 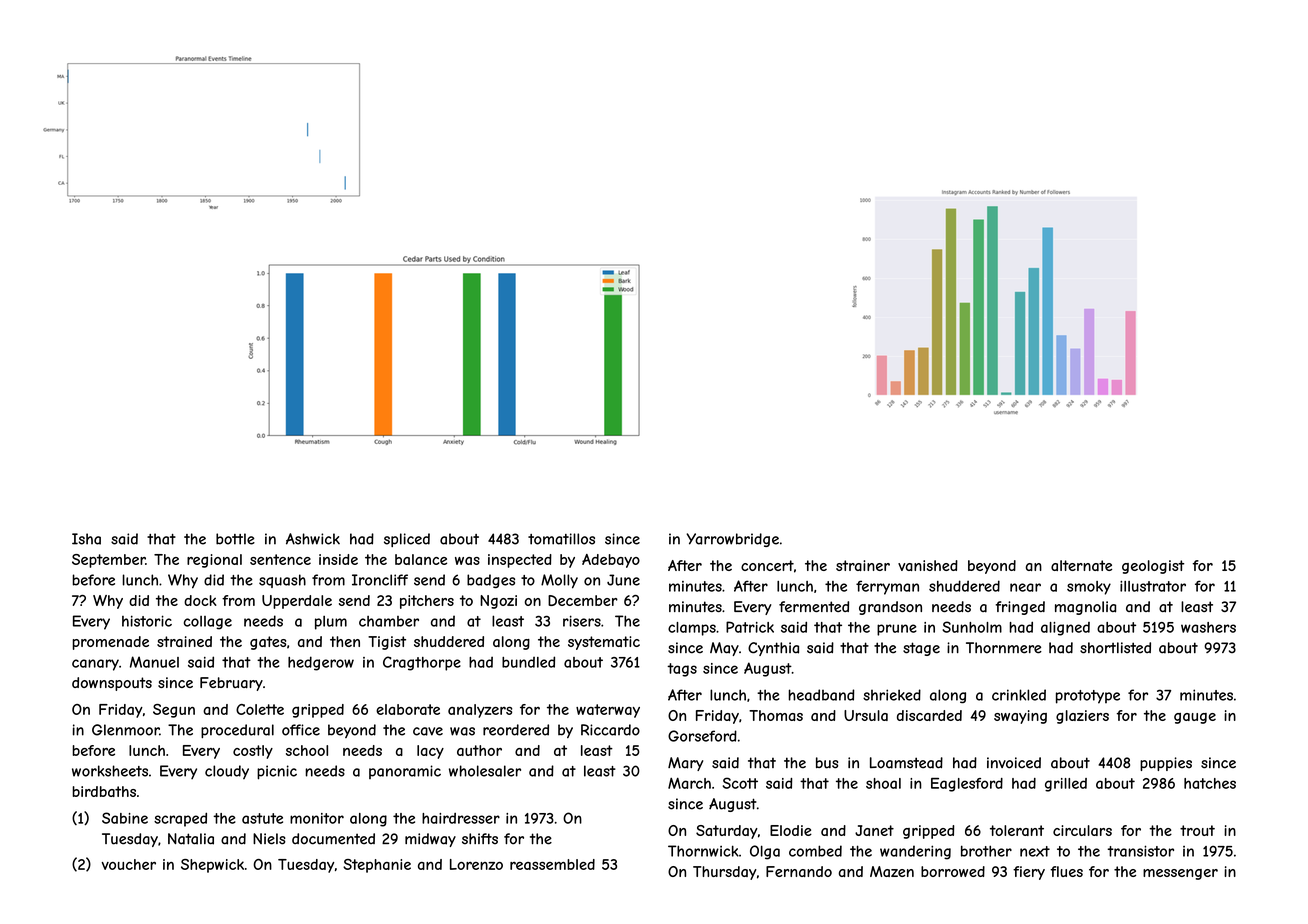 I want to click on Shepwick, so click(x=212, y=866).
